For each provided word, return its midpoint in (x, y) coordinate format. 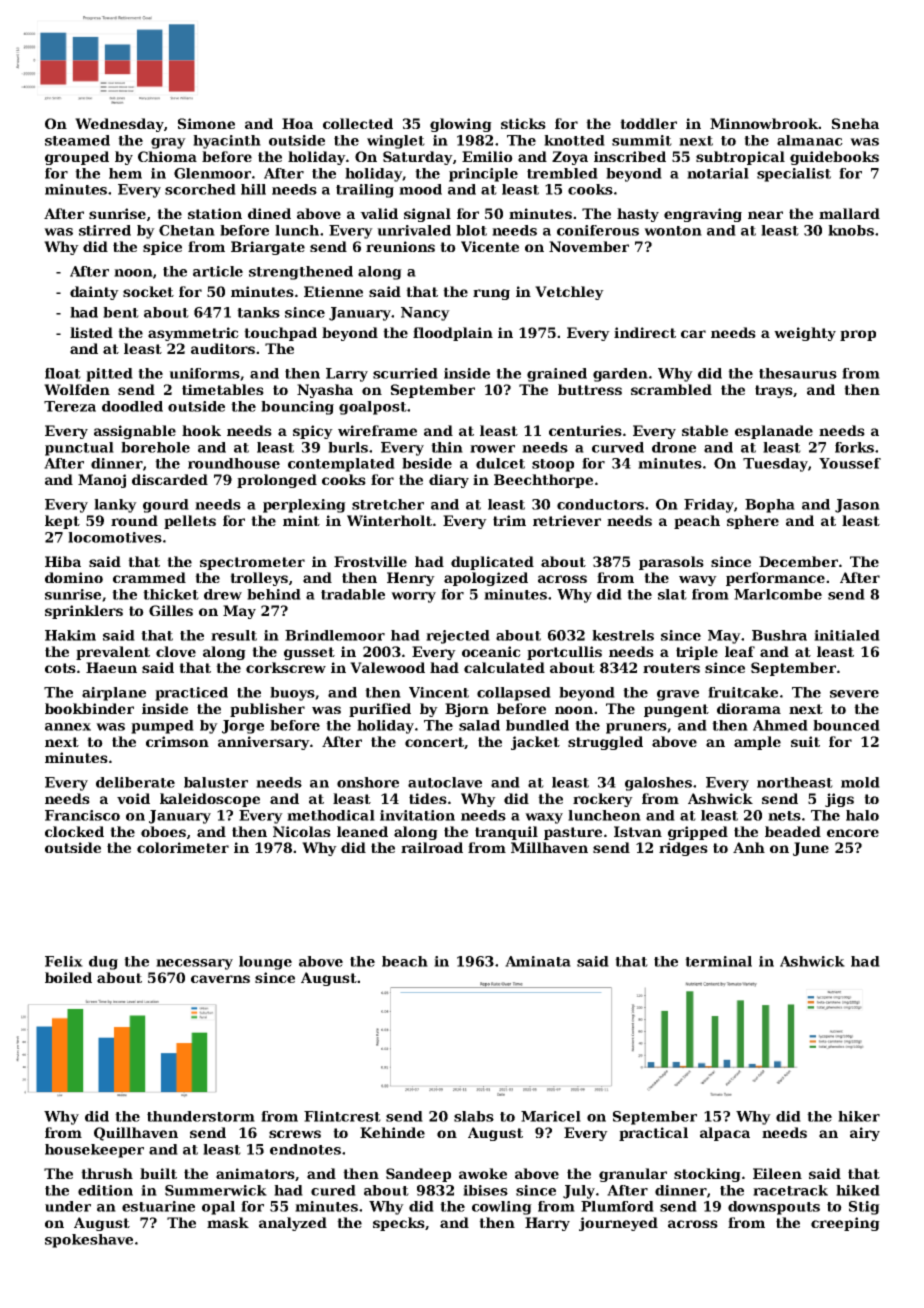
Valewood (387, 667)
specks (399, 1224)
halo (862, 815)
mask (228, 1222)
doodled (132, 406)
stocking (707, 1175)
